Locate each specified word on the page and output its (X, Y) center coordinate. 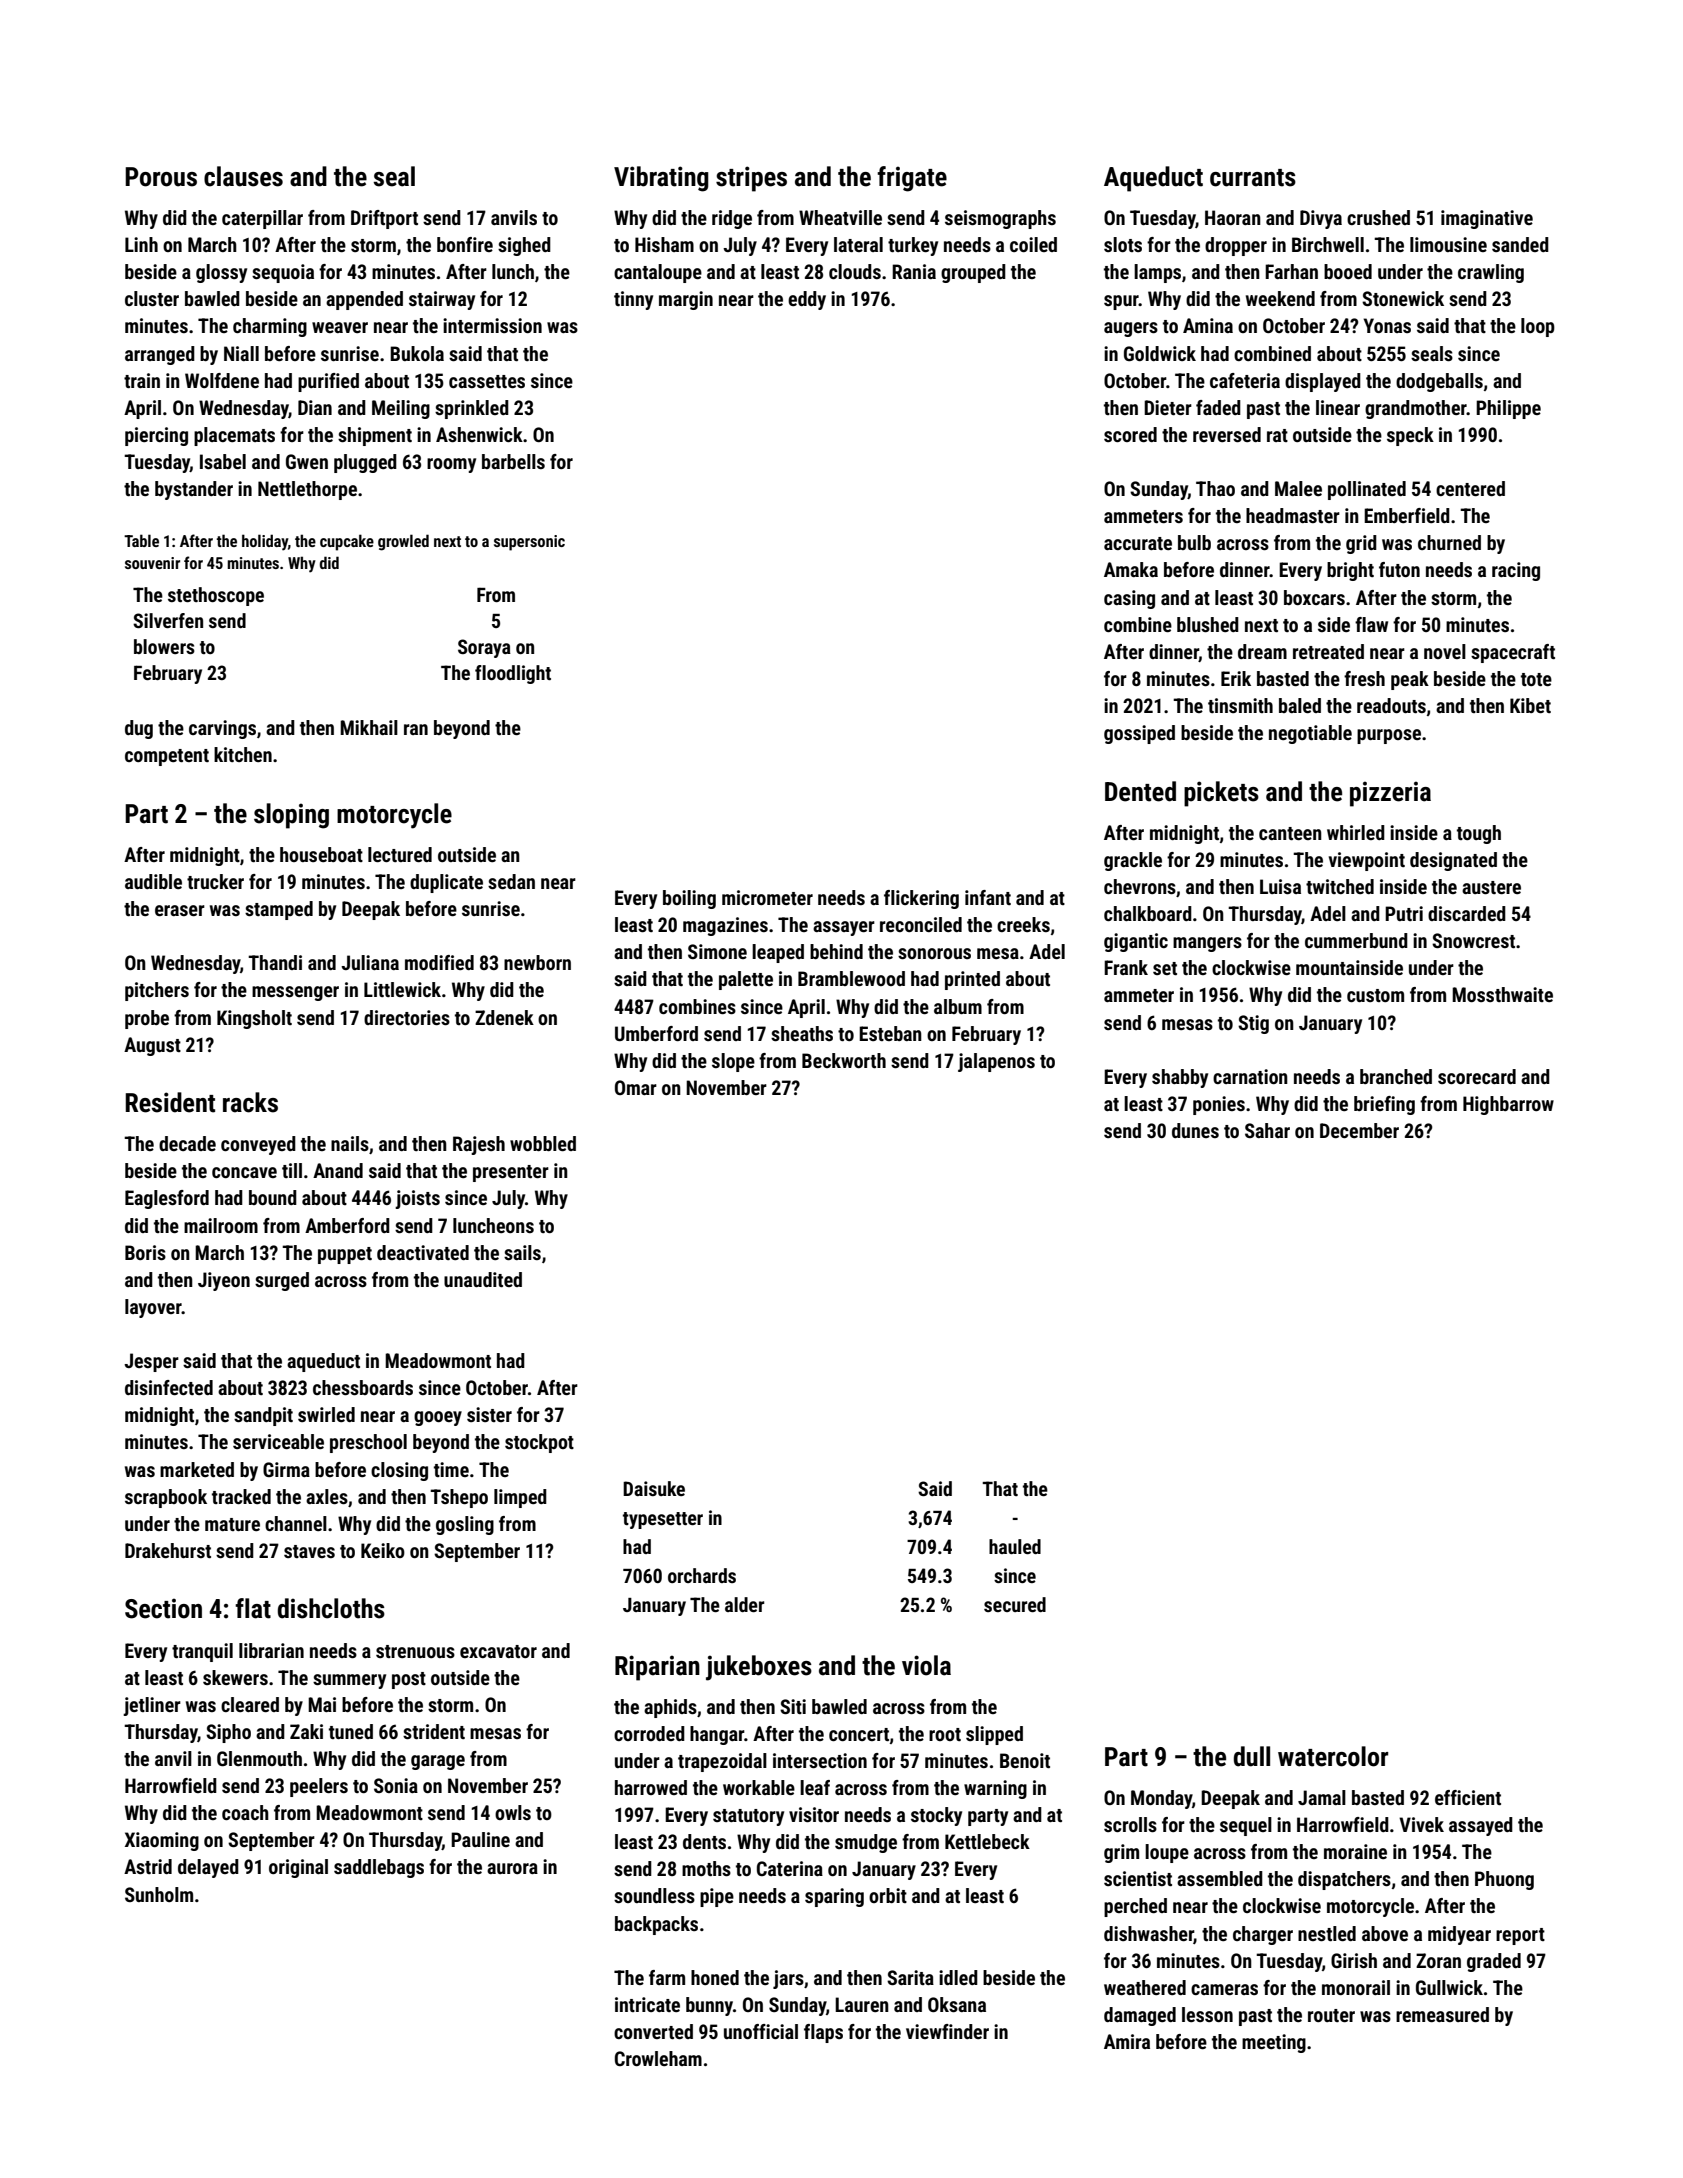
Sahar (1267, 1130)
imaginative (1487, 219)
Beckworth (844, 1060)
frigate (912, 179)
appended (364, 300)
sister (489, 1414)
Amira (1127, 2041)
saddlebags (379, 1868)
